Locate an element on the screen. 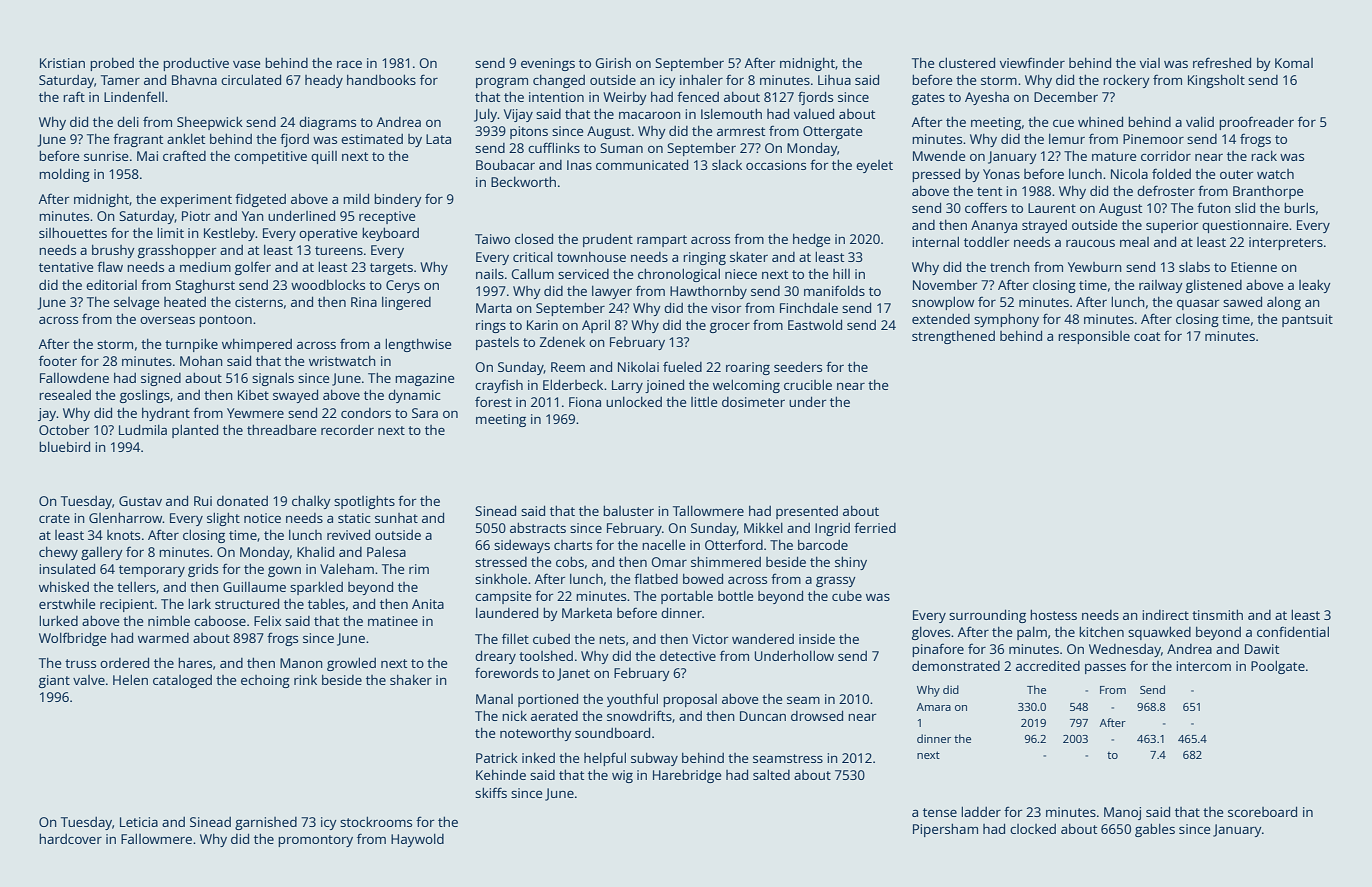  heady is located at coordinates (324, 81).
